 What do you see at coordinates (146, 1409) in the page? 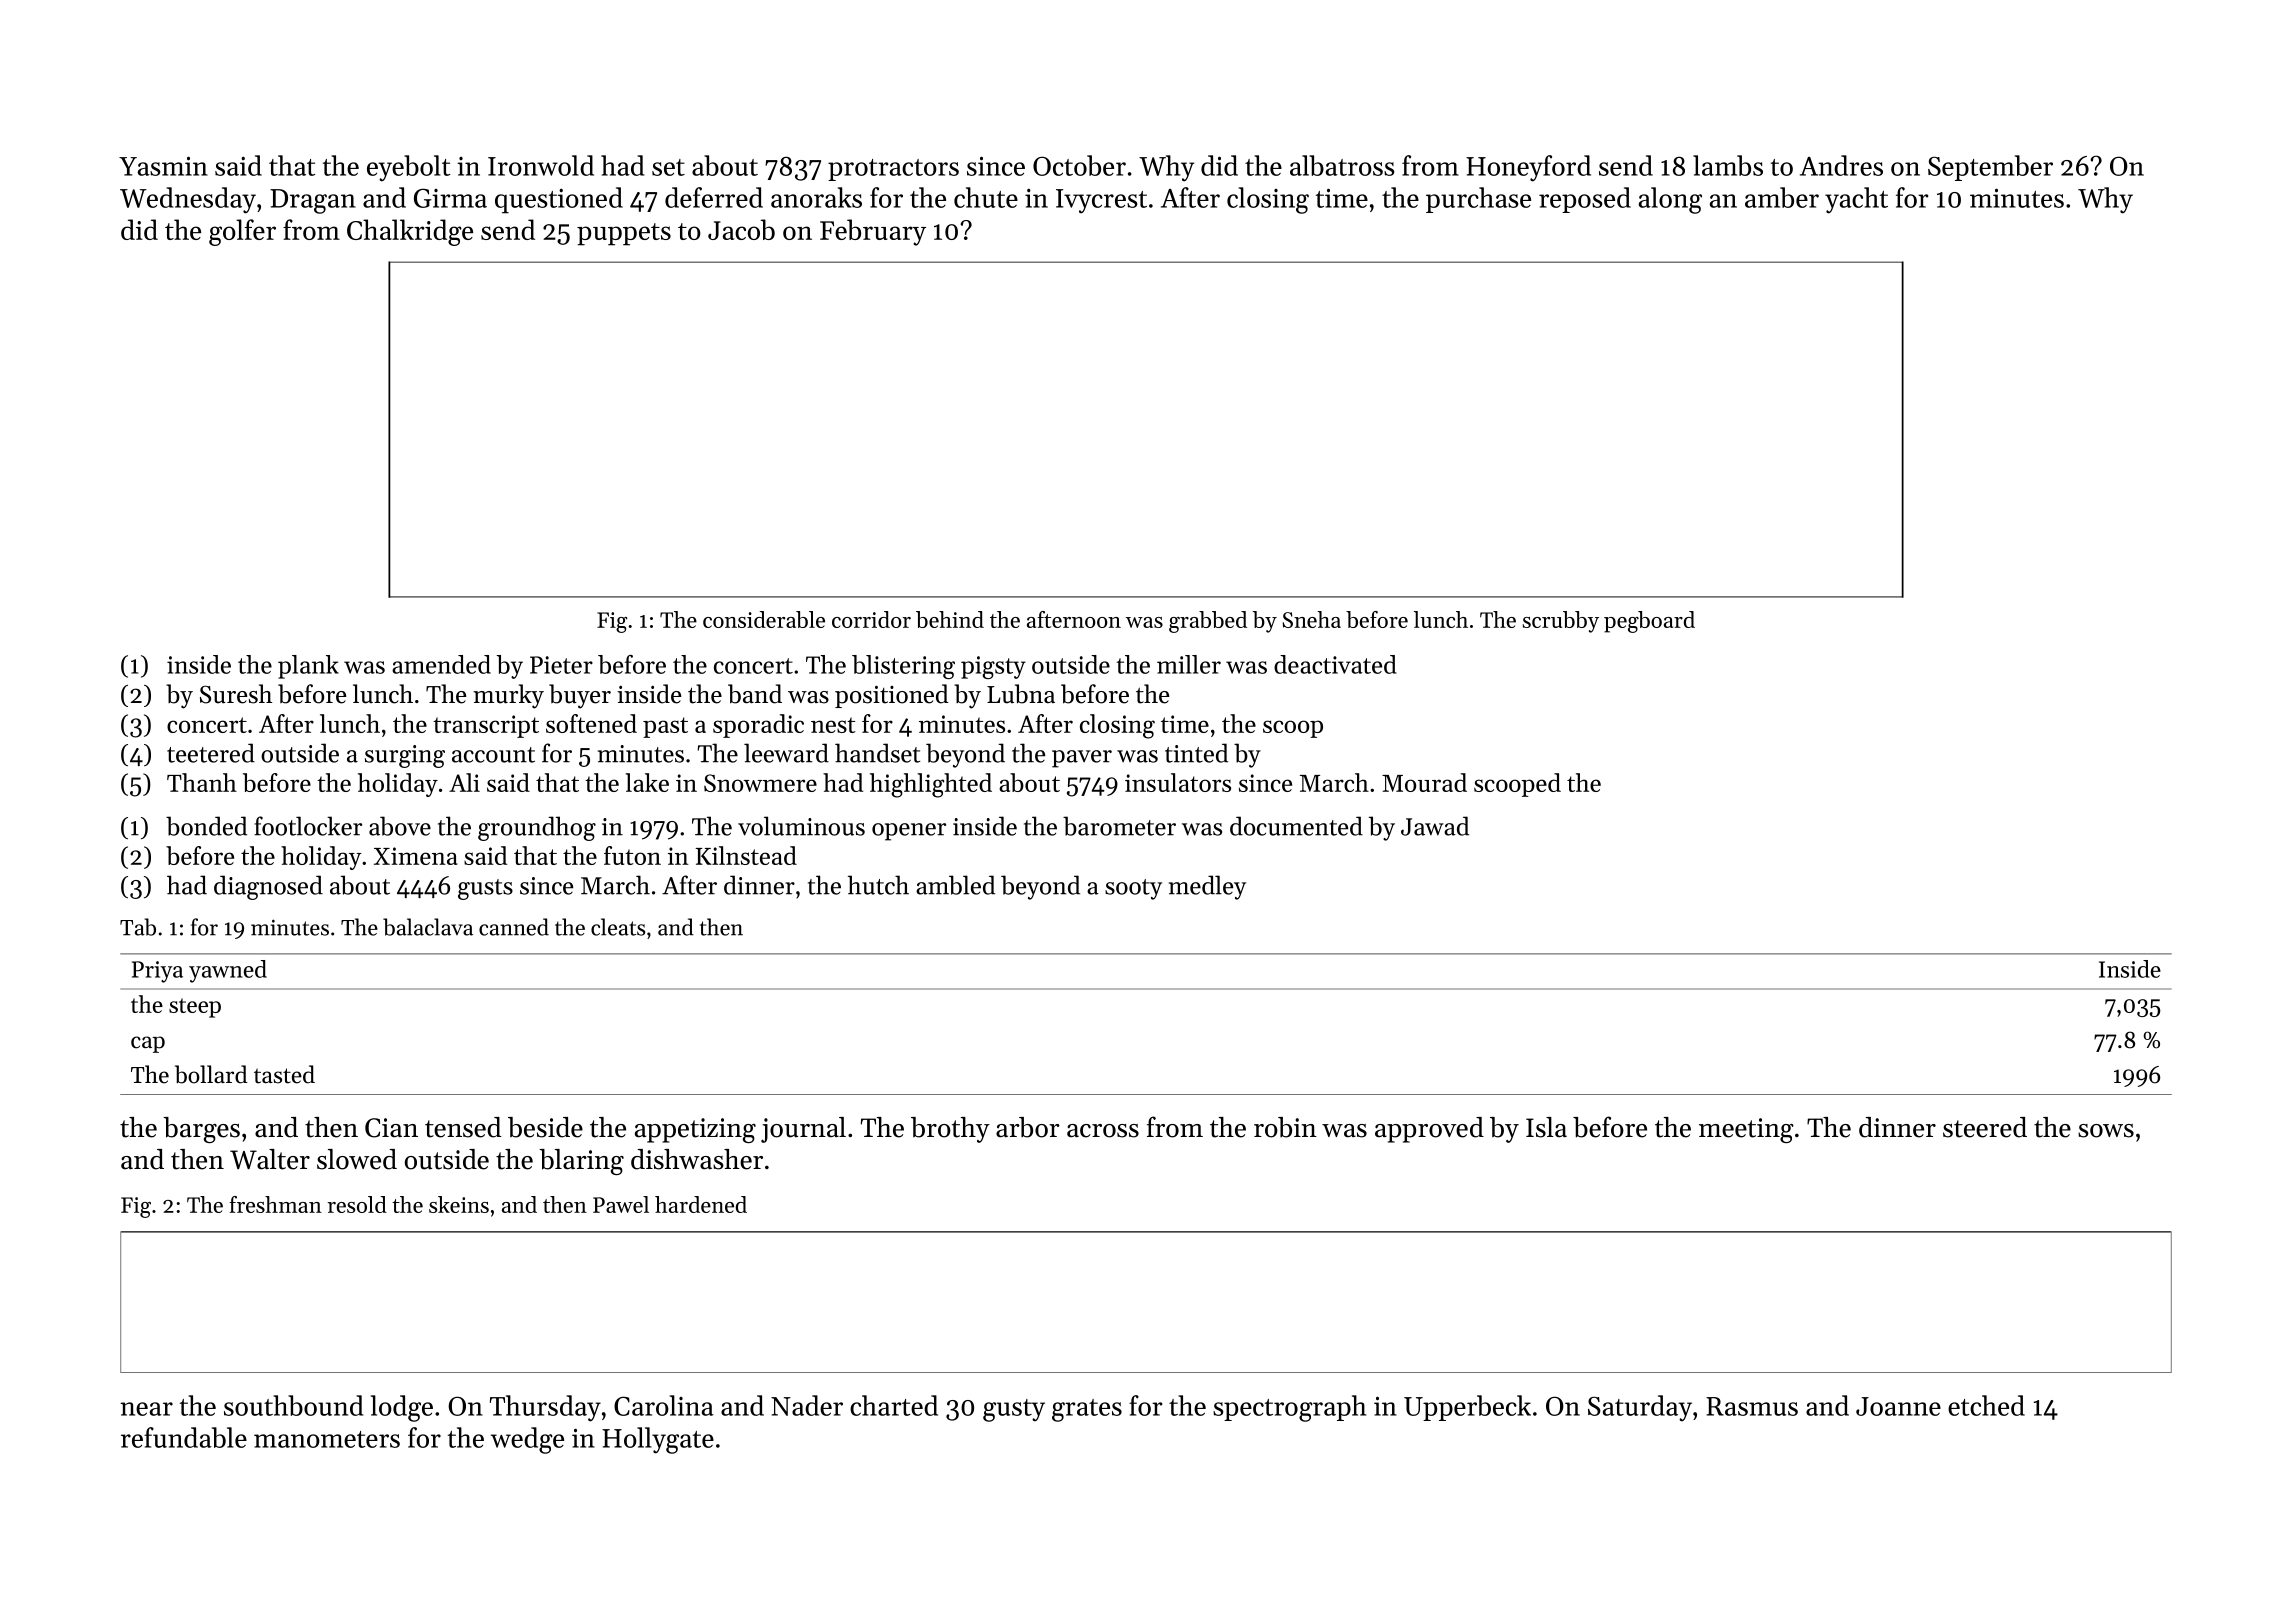
I see `near` at bounding box center [146, 1409].
